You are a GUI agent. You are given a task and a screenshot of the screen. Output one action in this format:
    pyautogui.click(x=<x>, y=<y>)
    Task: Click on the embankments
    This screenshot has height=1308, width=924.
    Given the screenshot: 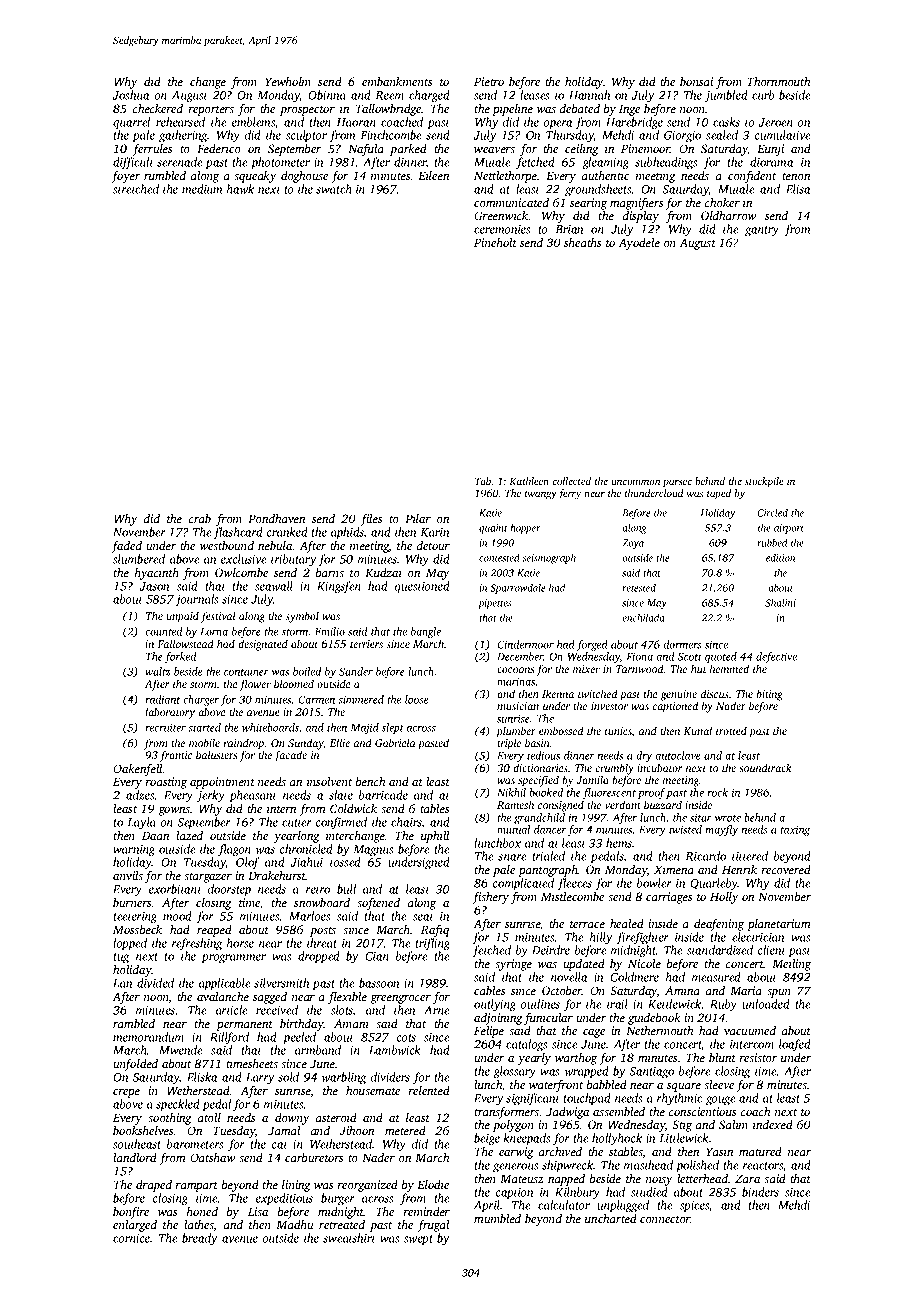 What is the action you would take?
    pyautogui.click(x=397, y=81)
